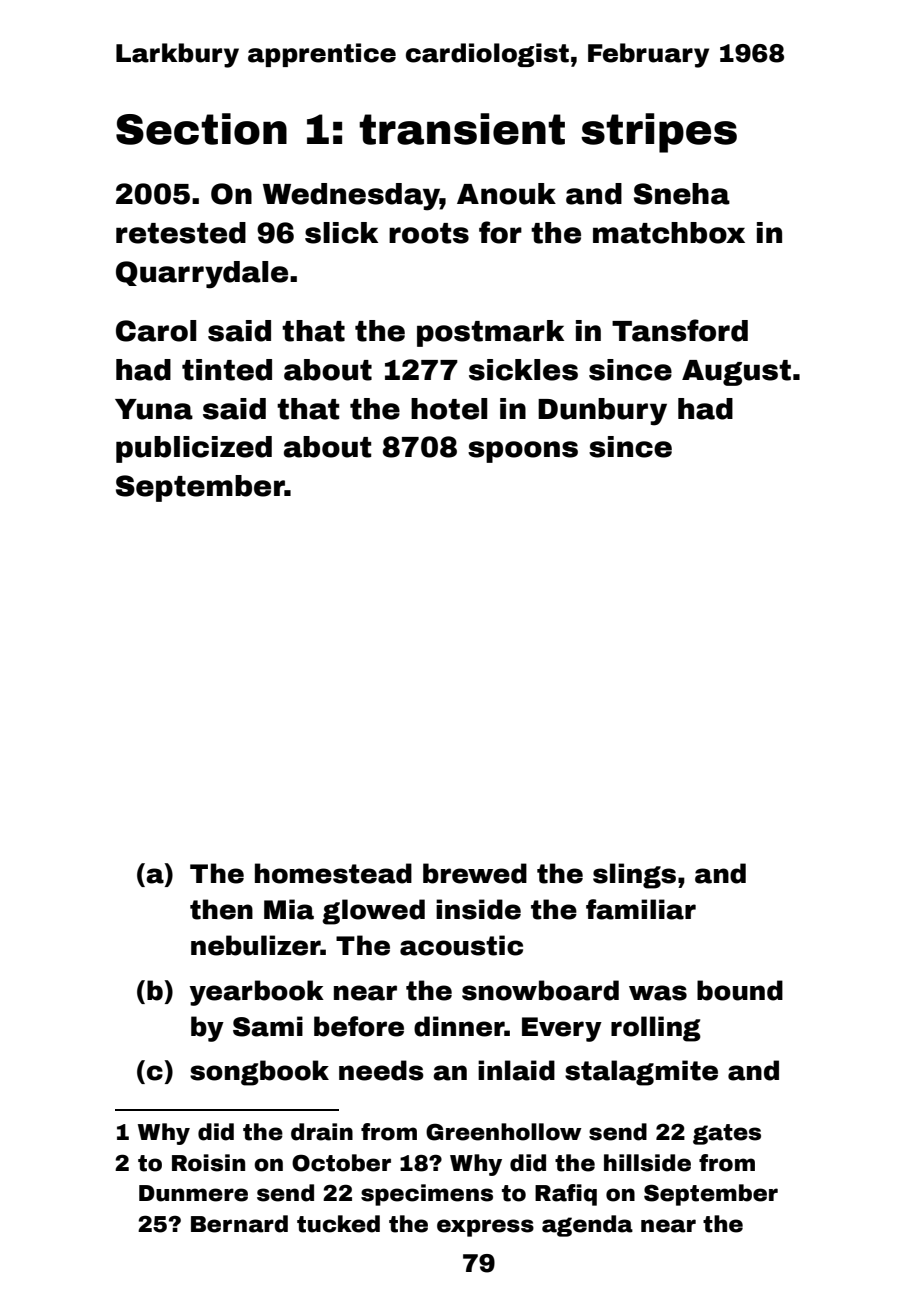 The height and width of the page is (1311, 924). I want to click on glowed, so click(373, 912).
